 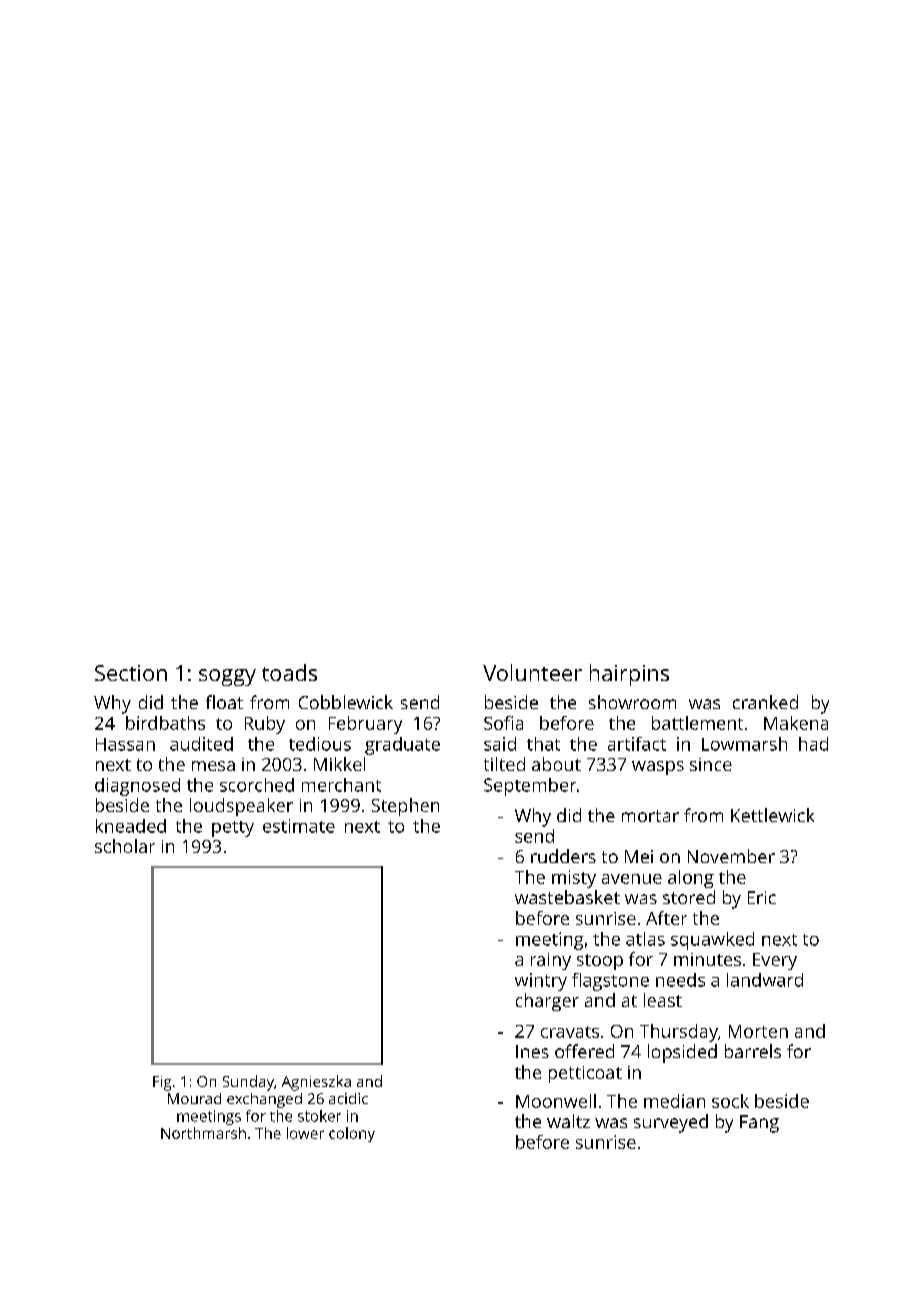 What do you see at coordinates (567, 897) in the image?
I see `wastebasket` at bounding box center [567, 897].
